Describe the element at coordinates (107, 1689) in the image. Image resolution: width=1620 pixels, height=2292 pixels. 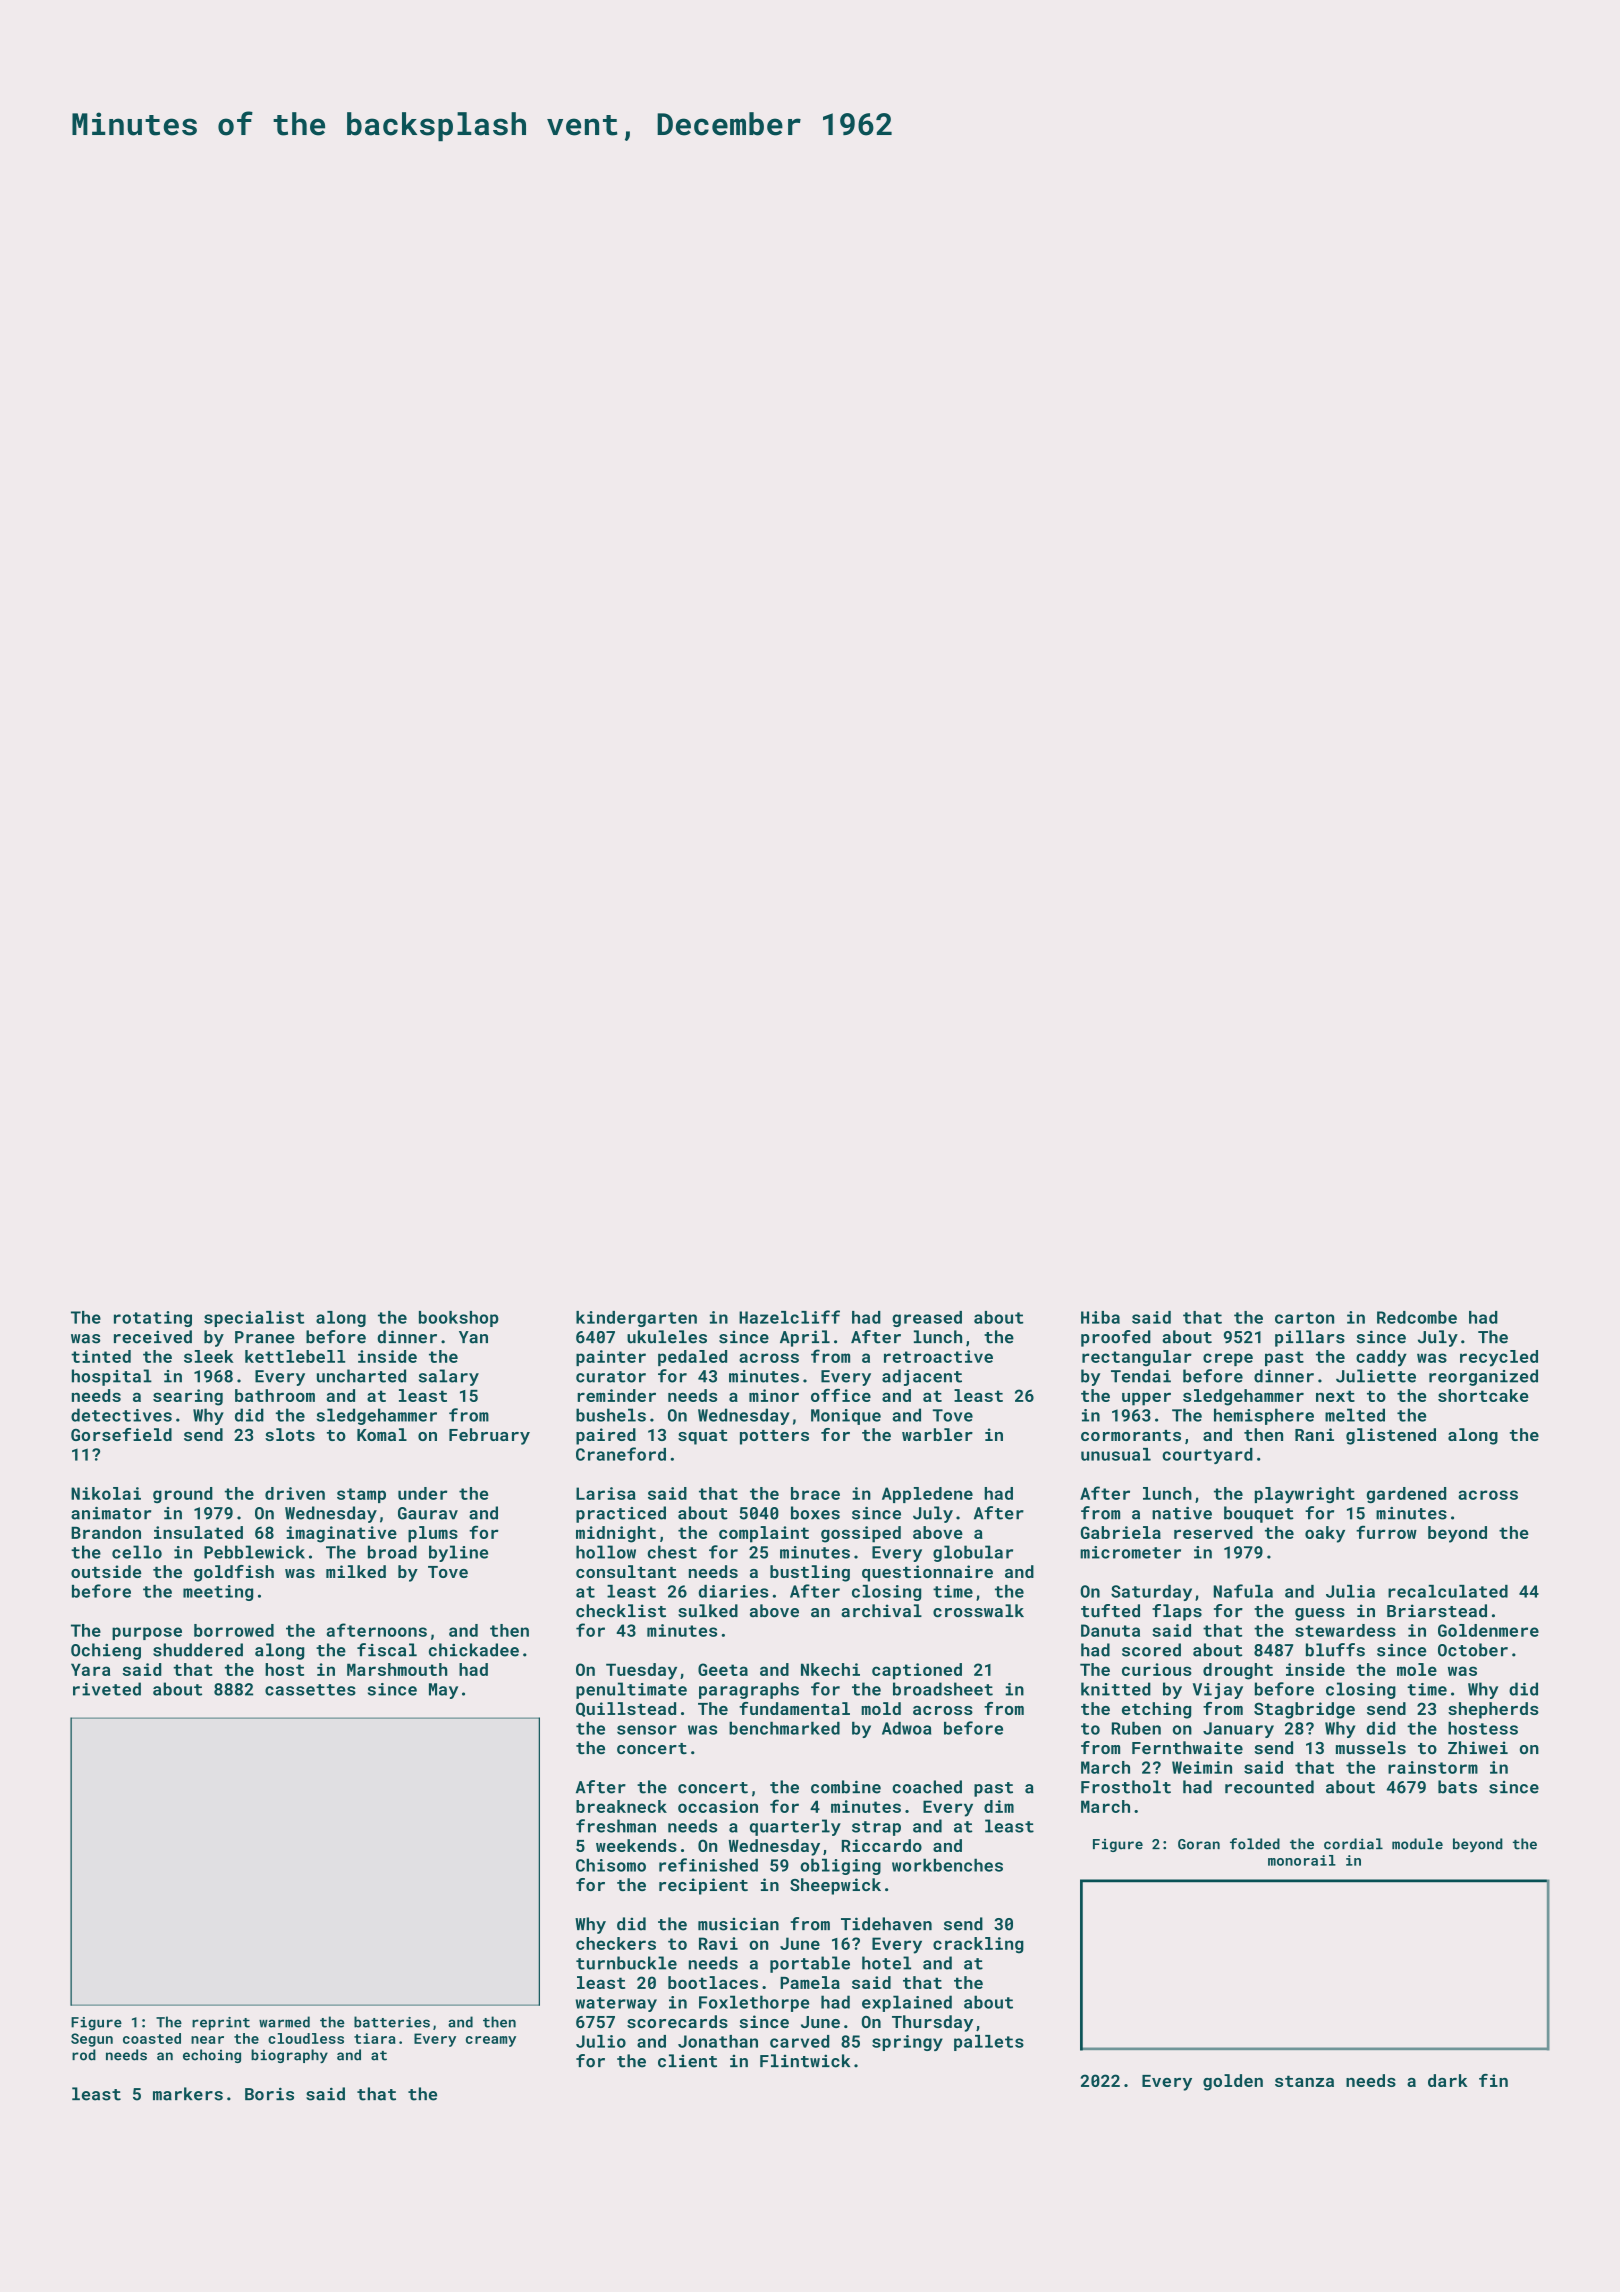
I see `riveted` at that location.
